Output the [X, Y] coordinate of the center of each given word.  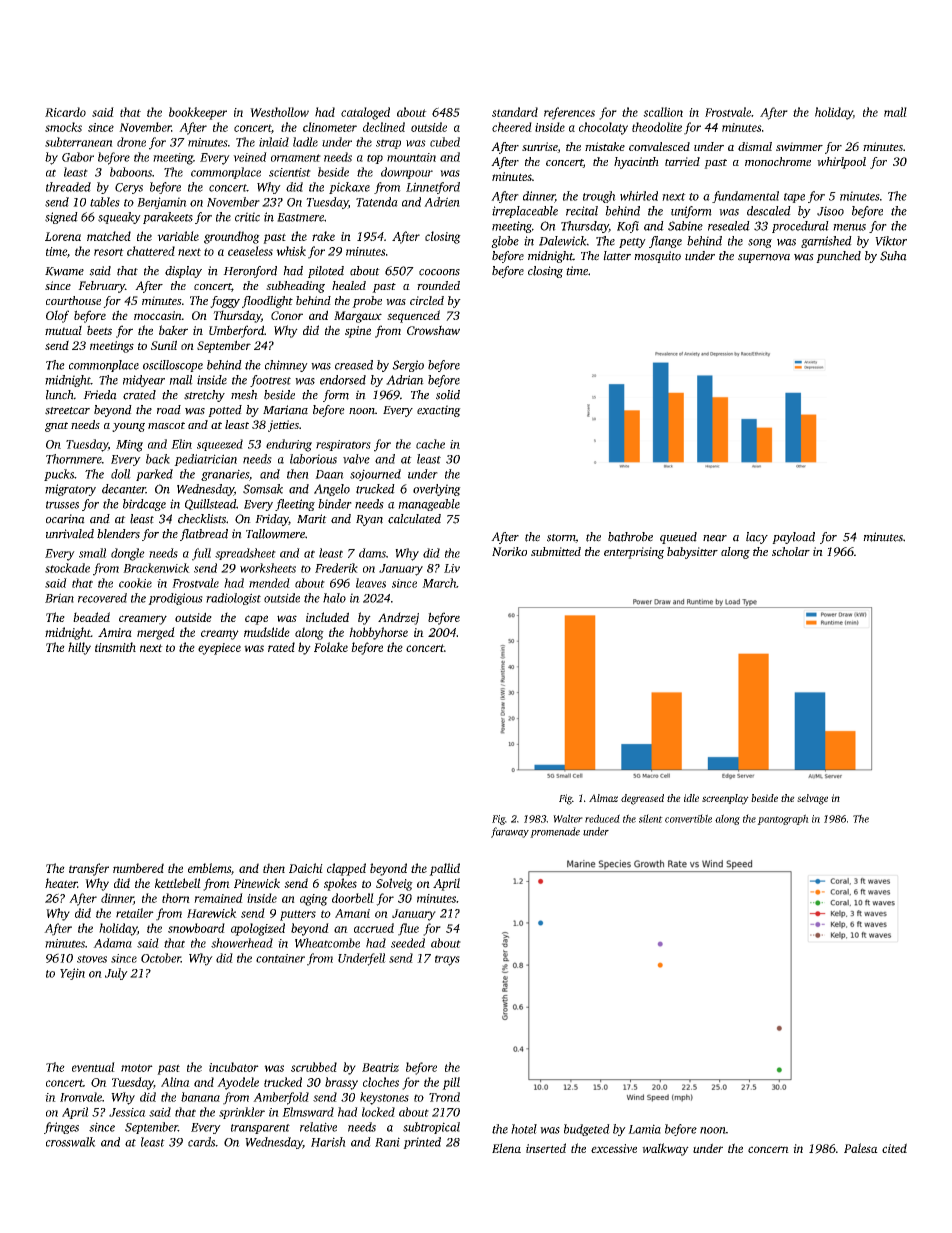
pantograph [783, 819]
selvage [812, 799]
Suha [893, 256]
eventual [93, 1067]
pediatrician [205, 460]
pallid [444, 869]
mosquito [657, 257]
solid [448, 395]
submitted [556, 551]
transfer [89, 869]
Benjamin [162, 203]
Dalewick [563, 241]
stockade [67, 568]
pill [451, 1083]
